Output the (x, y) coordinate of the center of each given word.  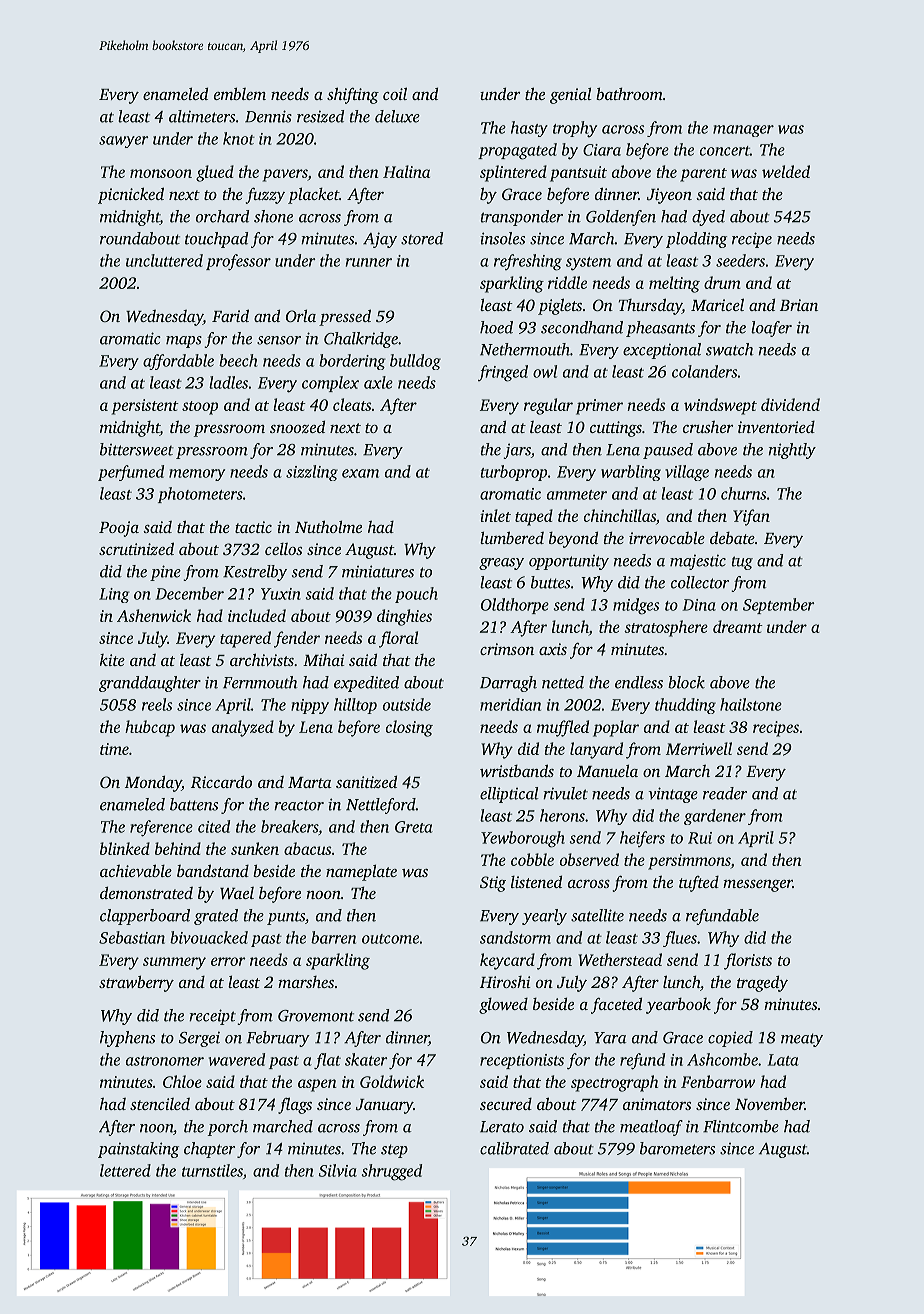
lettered (125, 1170)
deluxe (397, 116)
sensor (279, 340)
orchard (222, 216)
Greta (414, 827)
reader (725, 793)
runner (369, 262)
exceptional (662, 351)
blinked (125, 848)
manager (743, 131)
